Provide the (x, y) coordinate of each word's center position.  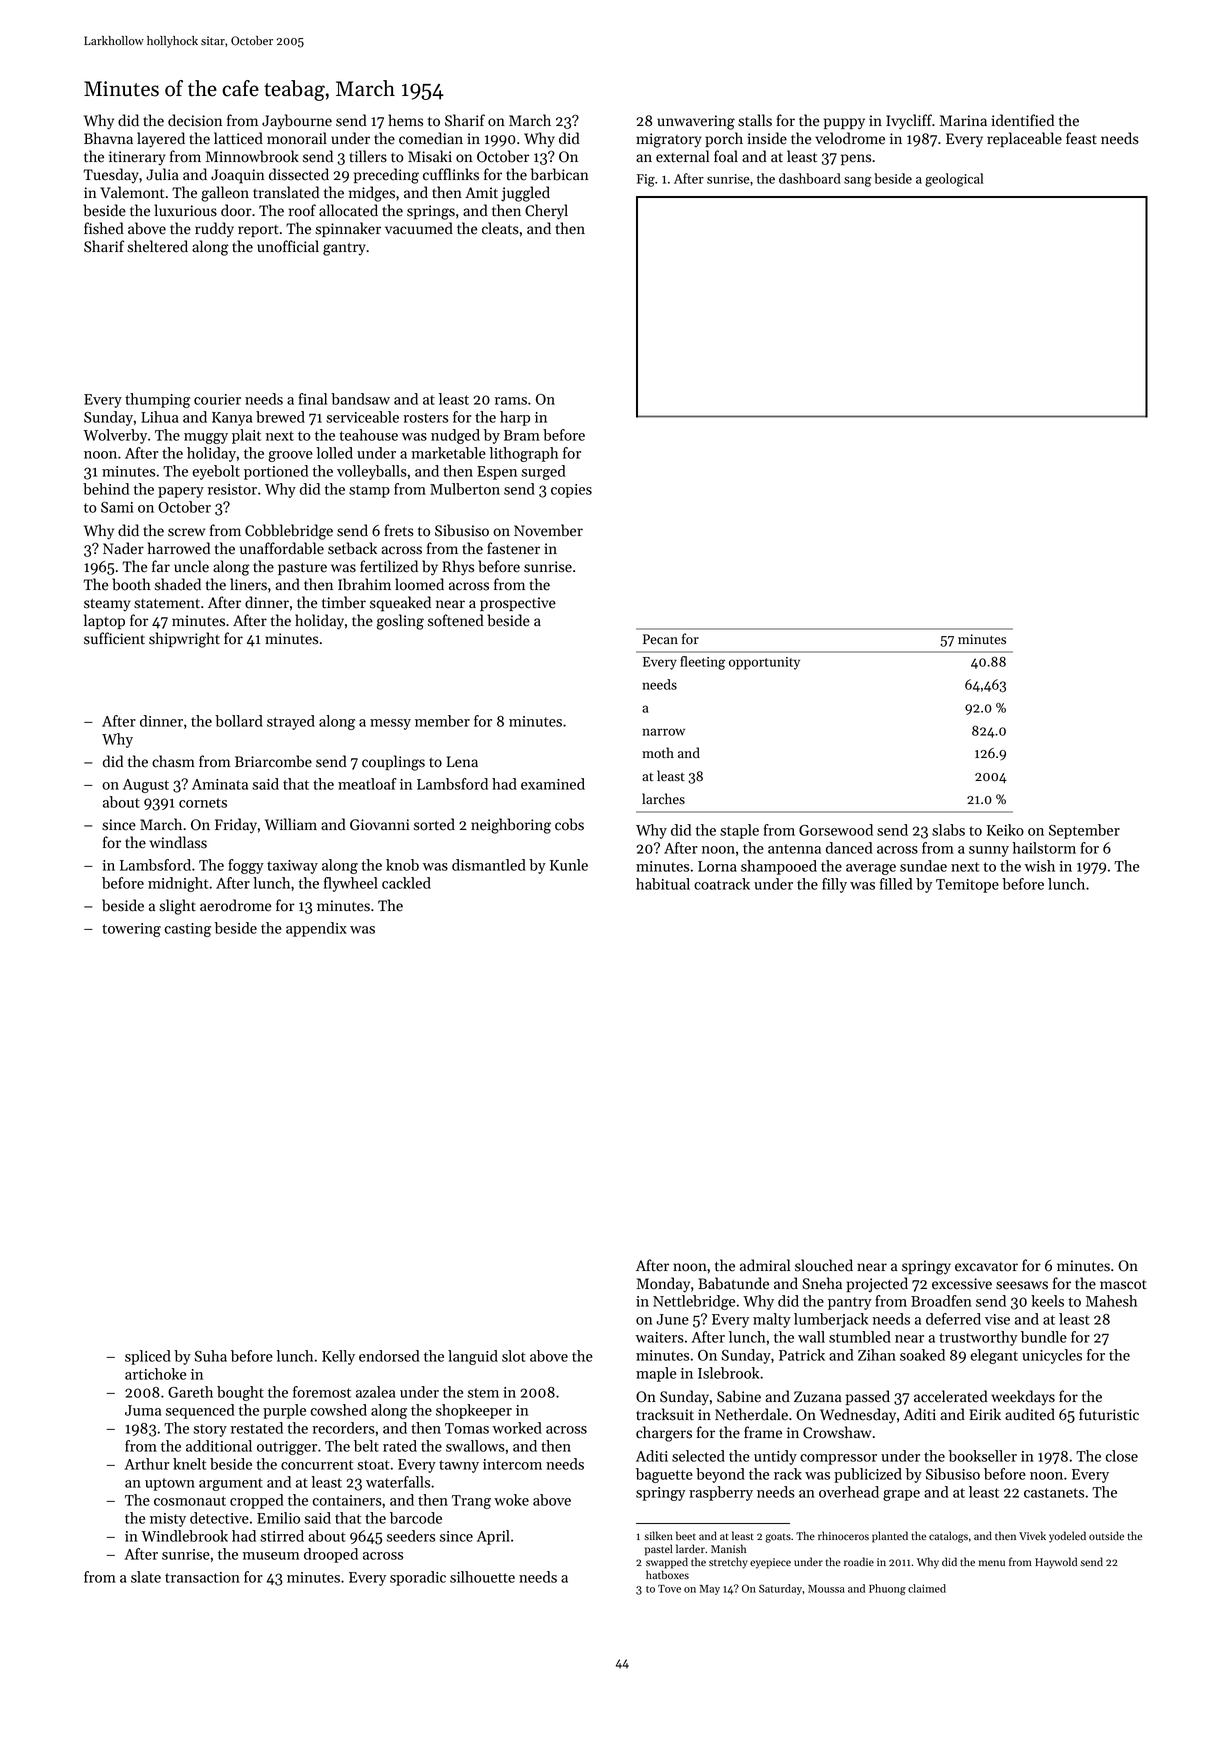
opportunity (764, 663)
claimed (927, 1588)
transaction (202, 1577)
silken (659, 1535)
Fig (646, 180)
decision (195, 120)
